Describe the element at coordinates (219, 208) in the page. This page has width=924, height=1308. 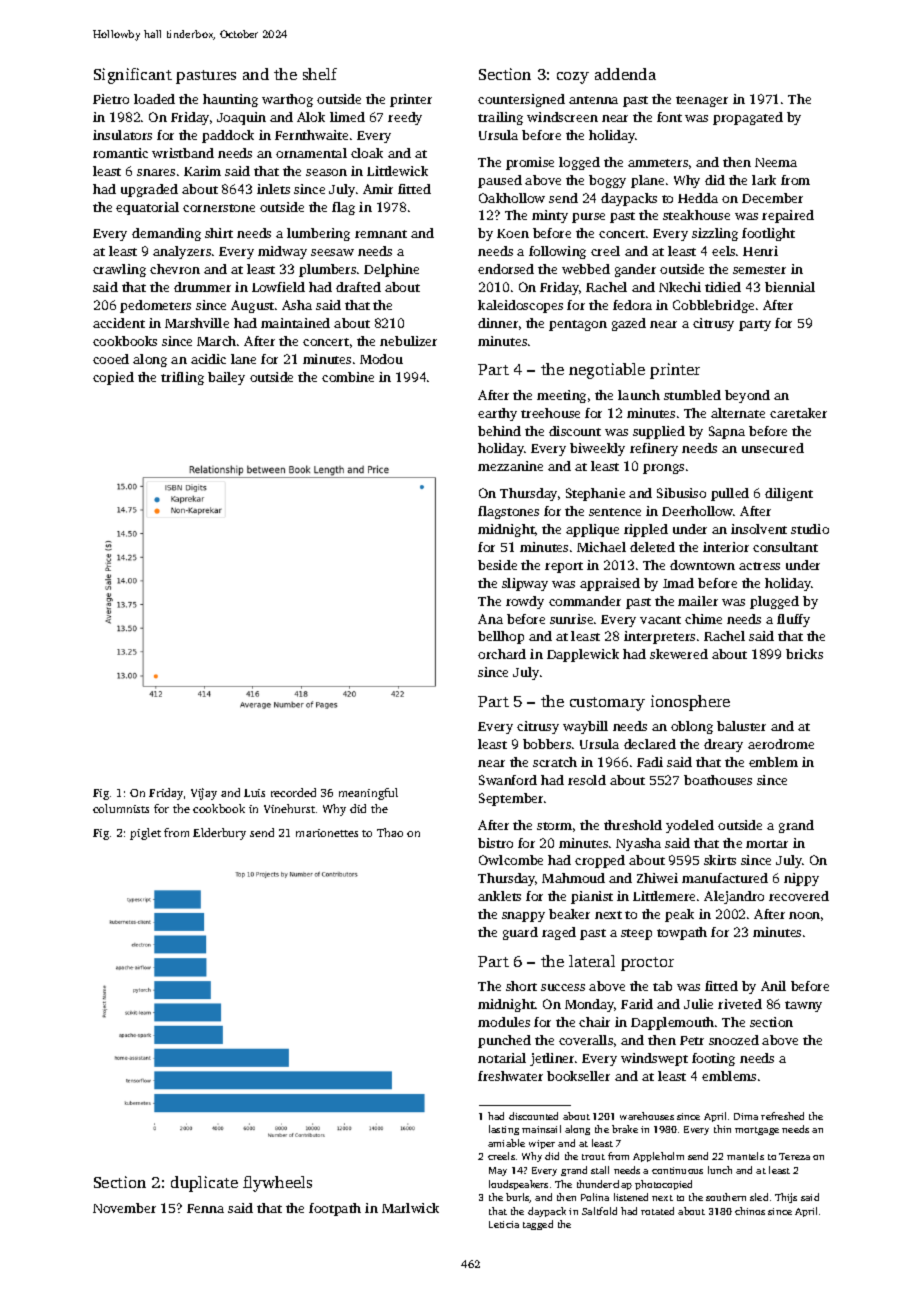
I see `cornerstone` at that location.
